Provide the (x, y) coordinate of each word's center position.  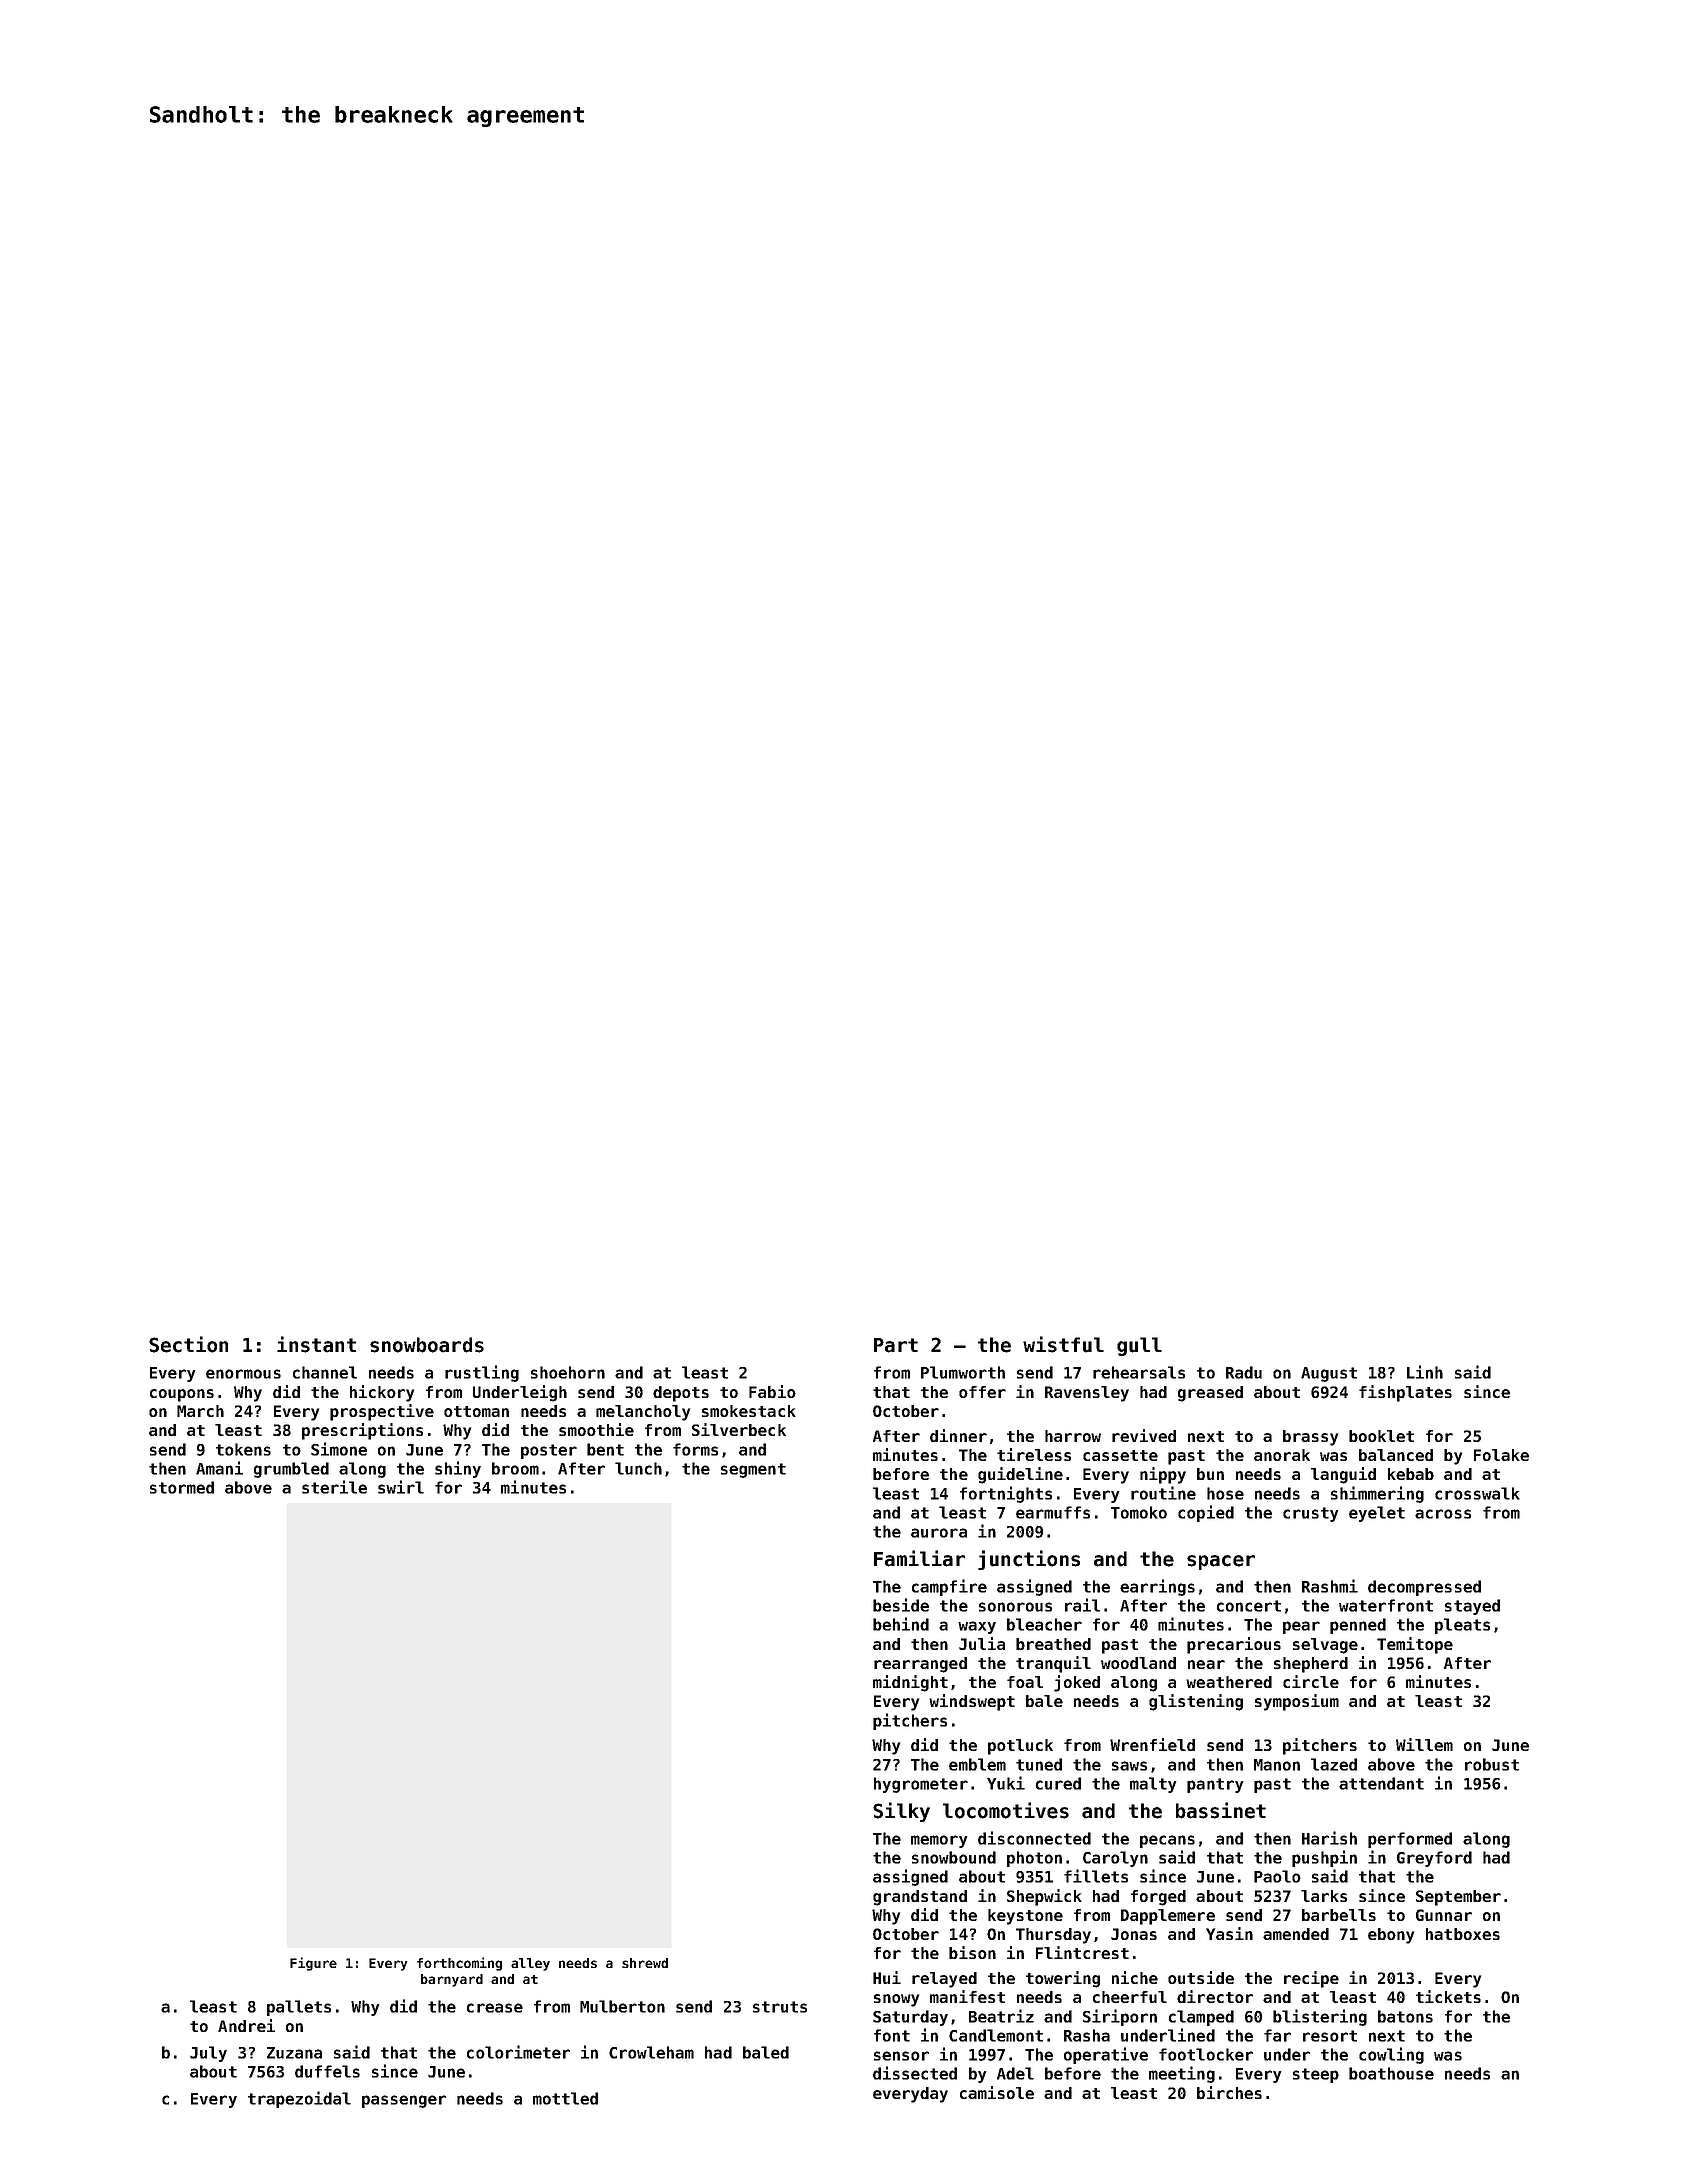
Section (188, 1344)
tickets (1448, 1996)
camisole (997, 2092)
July (208, 2054)
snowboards (427, 1345)
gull (1139, 1346)
